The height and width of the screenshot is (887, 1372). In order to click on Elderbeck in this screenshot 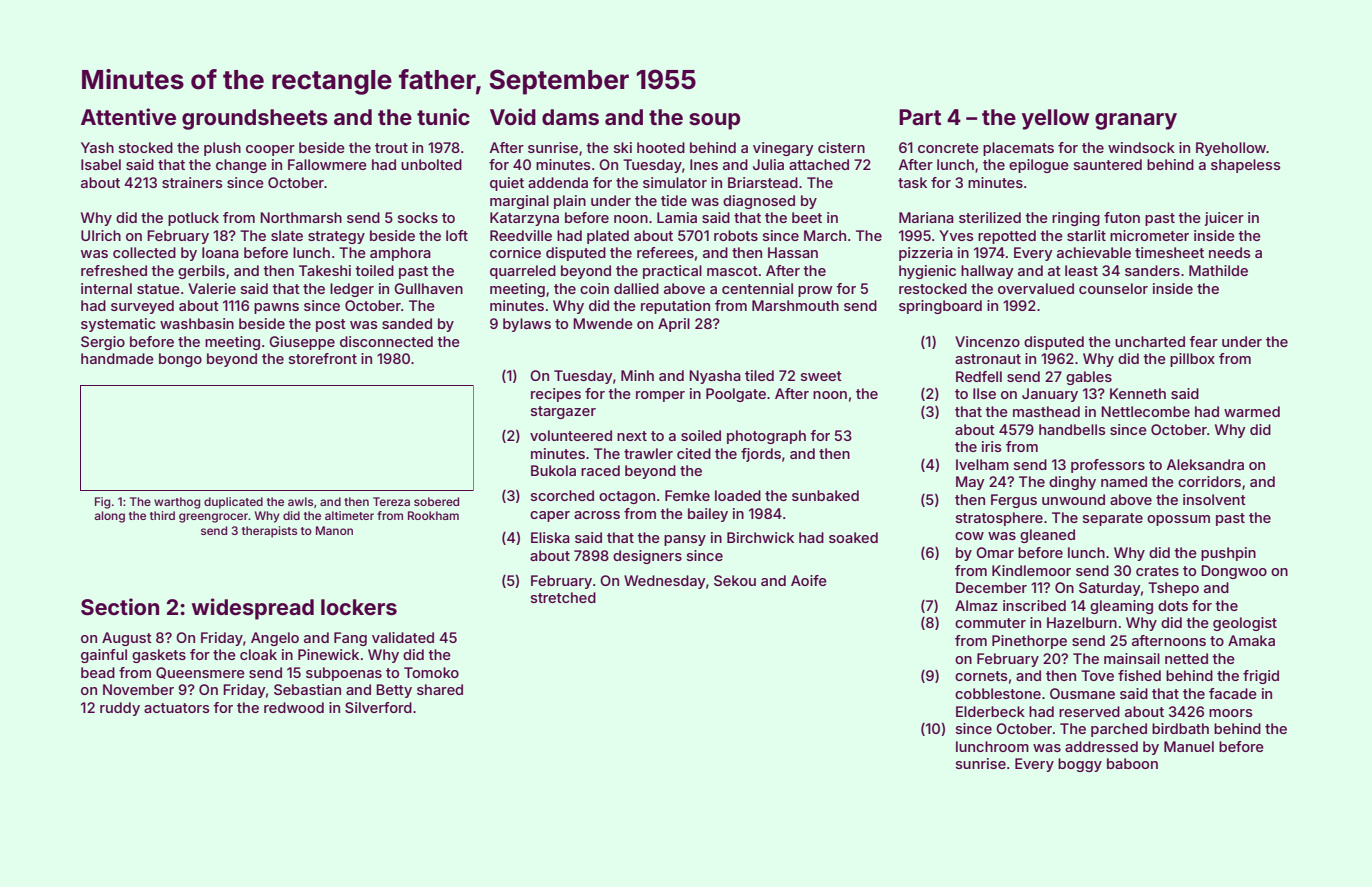, I will do `click(990, 711)`.
